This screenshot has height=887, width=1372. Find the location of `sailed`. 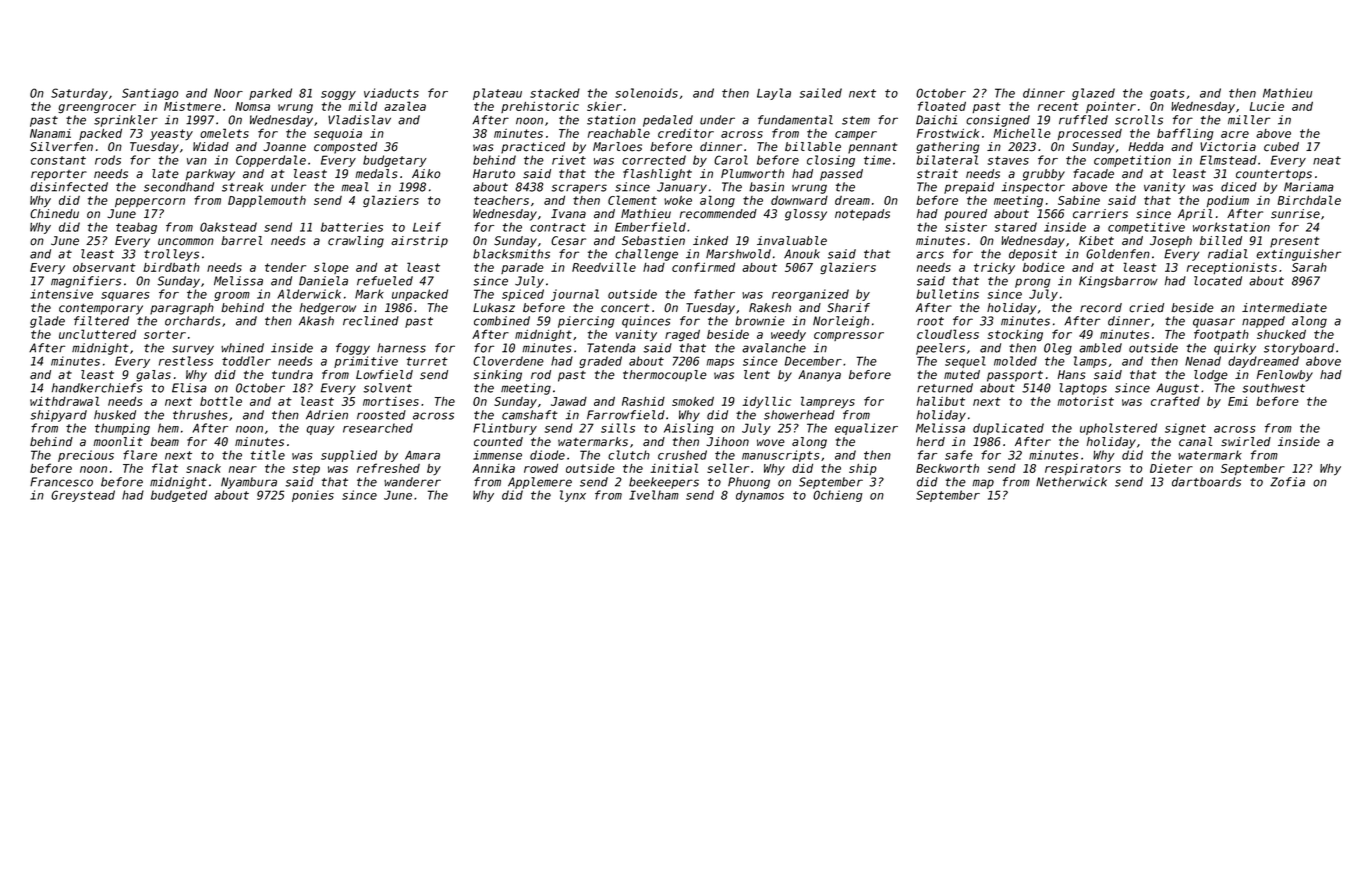

sailed is located at coordinates (821, 93).
